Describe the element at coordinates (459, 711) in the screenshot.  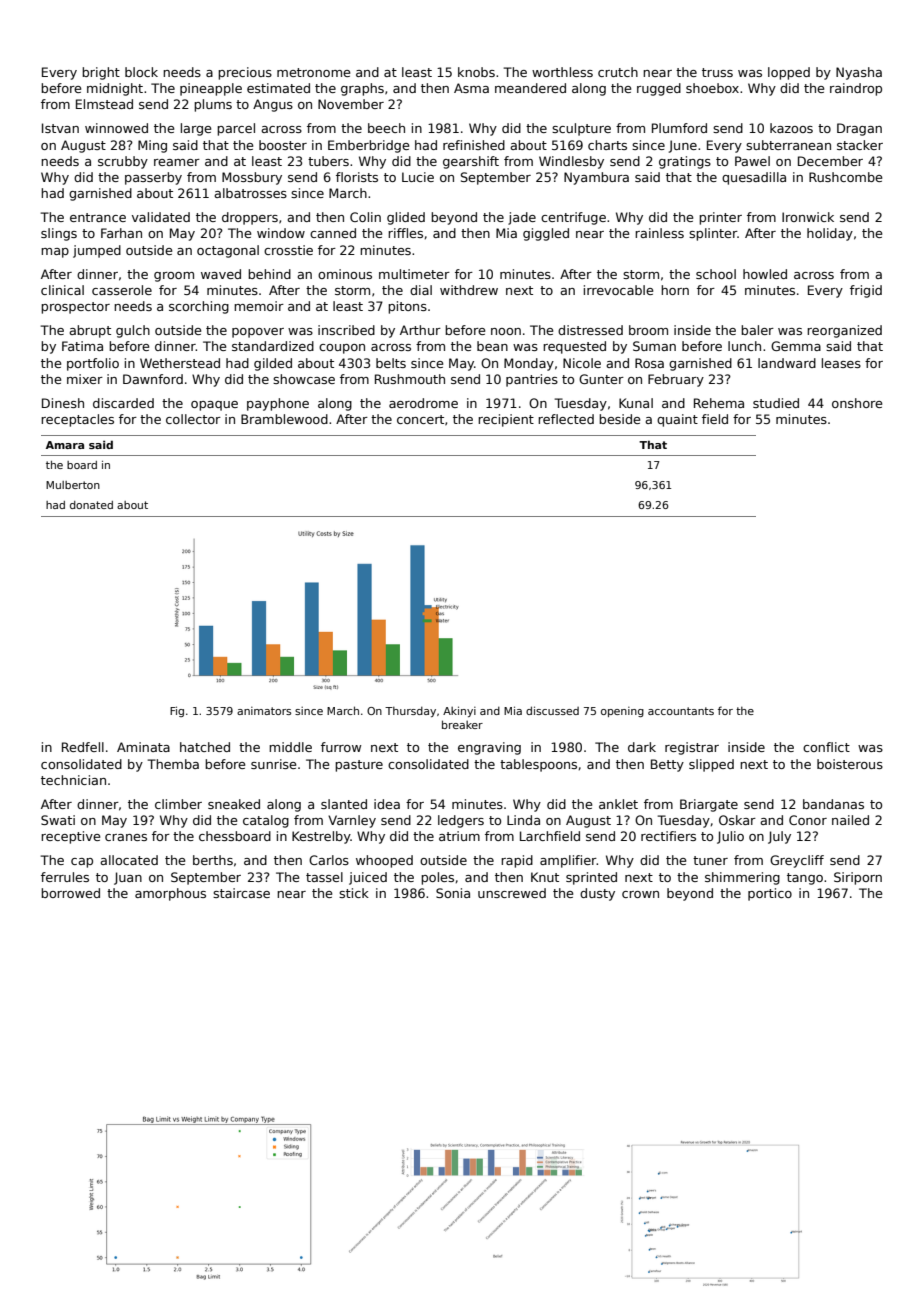
I see `Akinyi` at that location.
